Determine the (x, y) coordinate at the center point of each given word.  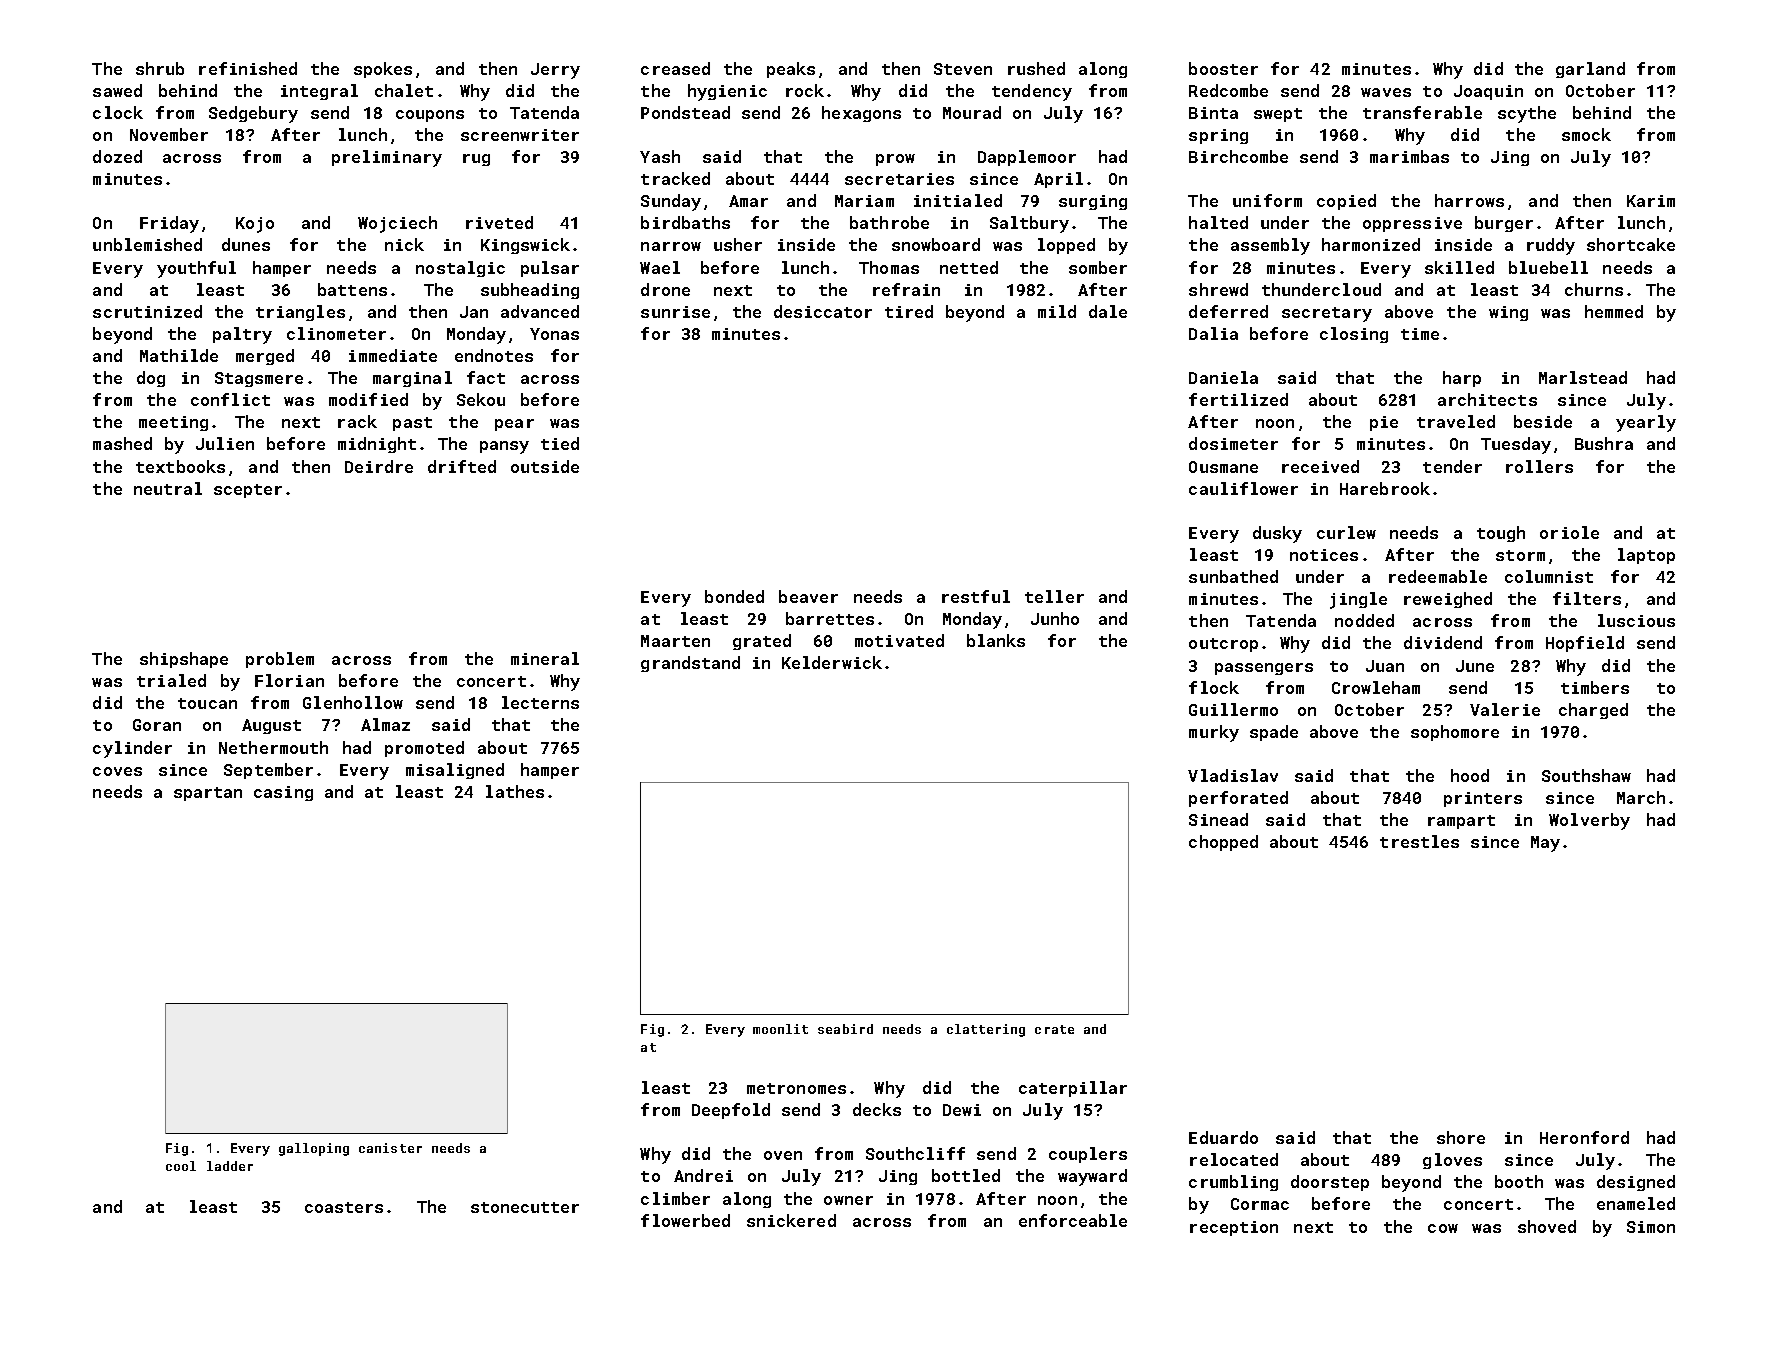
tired (909, 311)
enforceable (1073, 1220)
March (1641, 797)
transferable (1422, 112)
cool (181, 1166)
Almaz (385, 724)
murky (1214, 733)
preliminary (387, 158)
